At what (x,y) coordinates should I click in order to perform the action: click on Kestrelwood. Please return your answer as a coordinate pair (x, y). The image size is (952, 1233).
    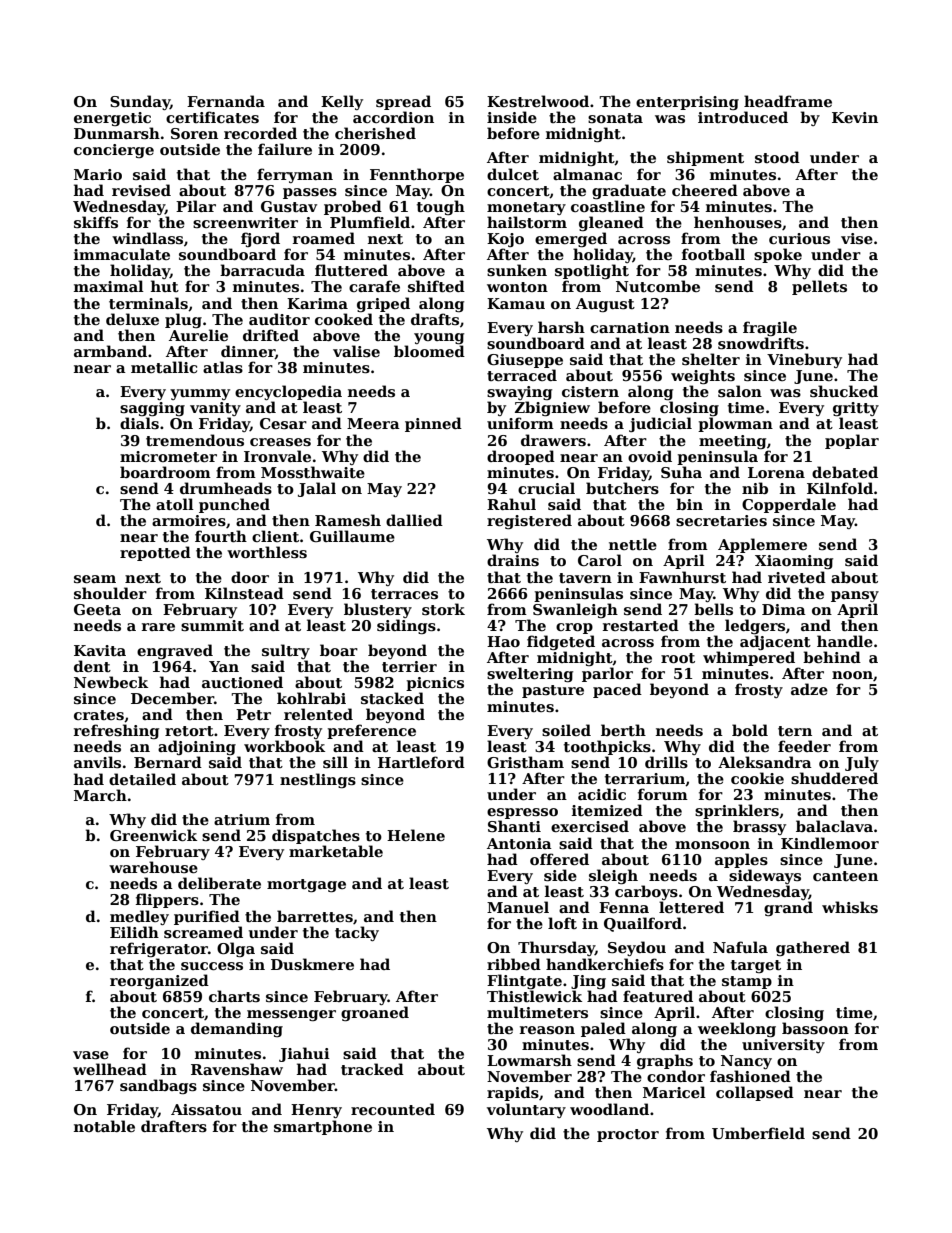
    Looking at the image, I should click on (538, 101).
